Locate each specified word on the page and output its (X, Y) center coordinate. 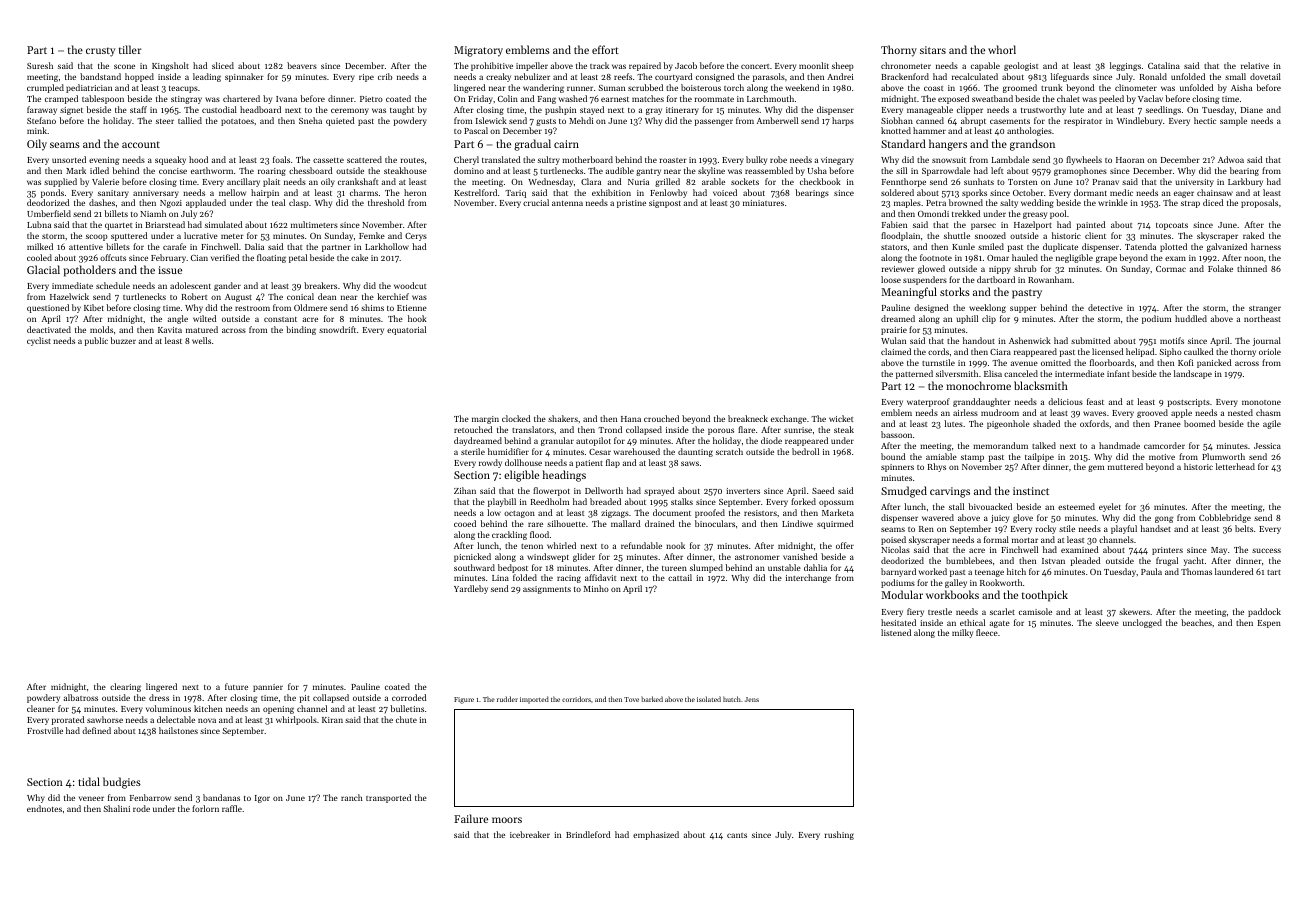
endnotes (44, 808)
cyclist (39, 341)
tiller (130, 49)
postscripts (1189, 403)
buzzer (123, 340)
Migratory (478, 51)
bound (893, 456)
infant (1118, 373)
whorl (1002, 49)
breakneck (748, 418)
